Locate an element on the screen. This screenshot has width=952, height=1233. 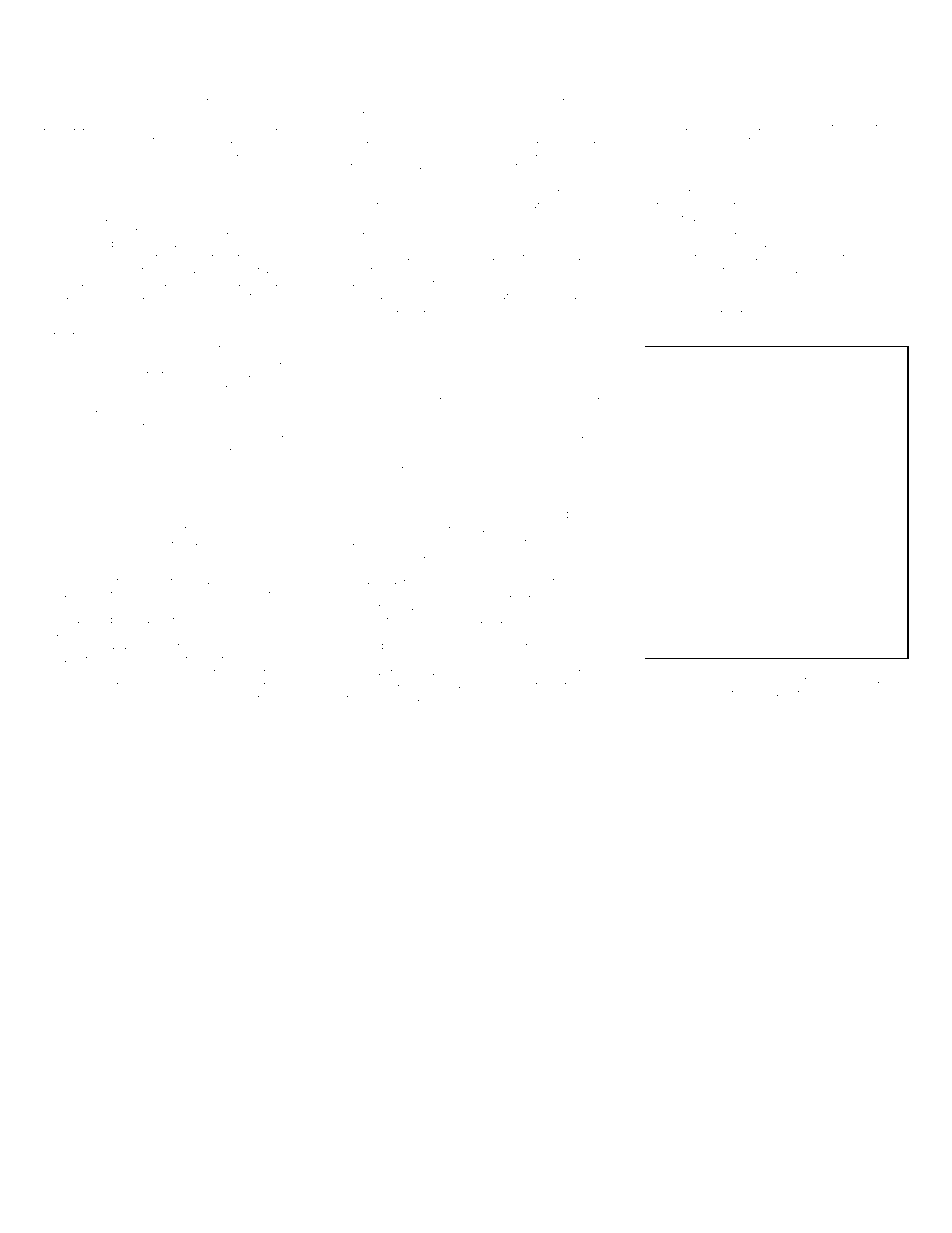
coupon is located at coordinates (578, 388).
